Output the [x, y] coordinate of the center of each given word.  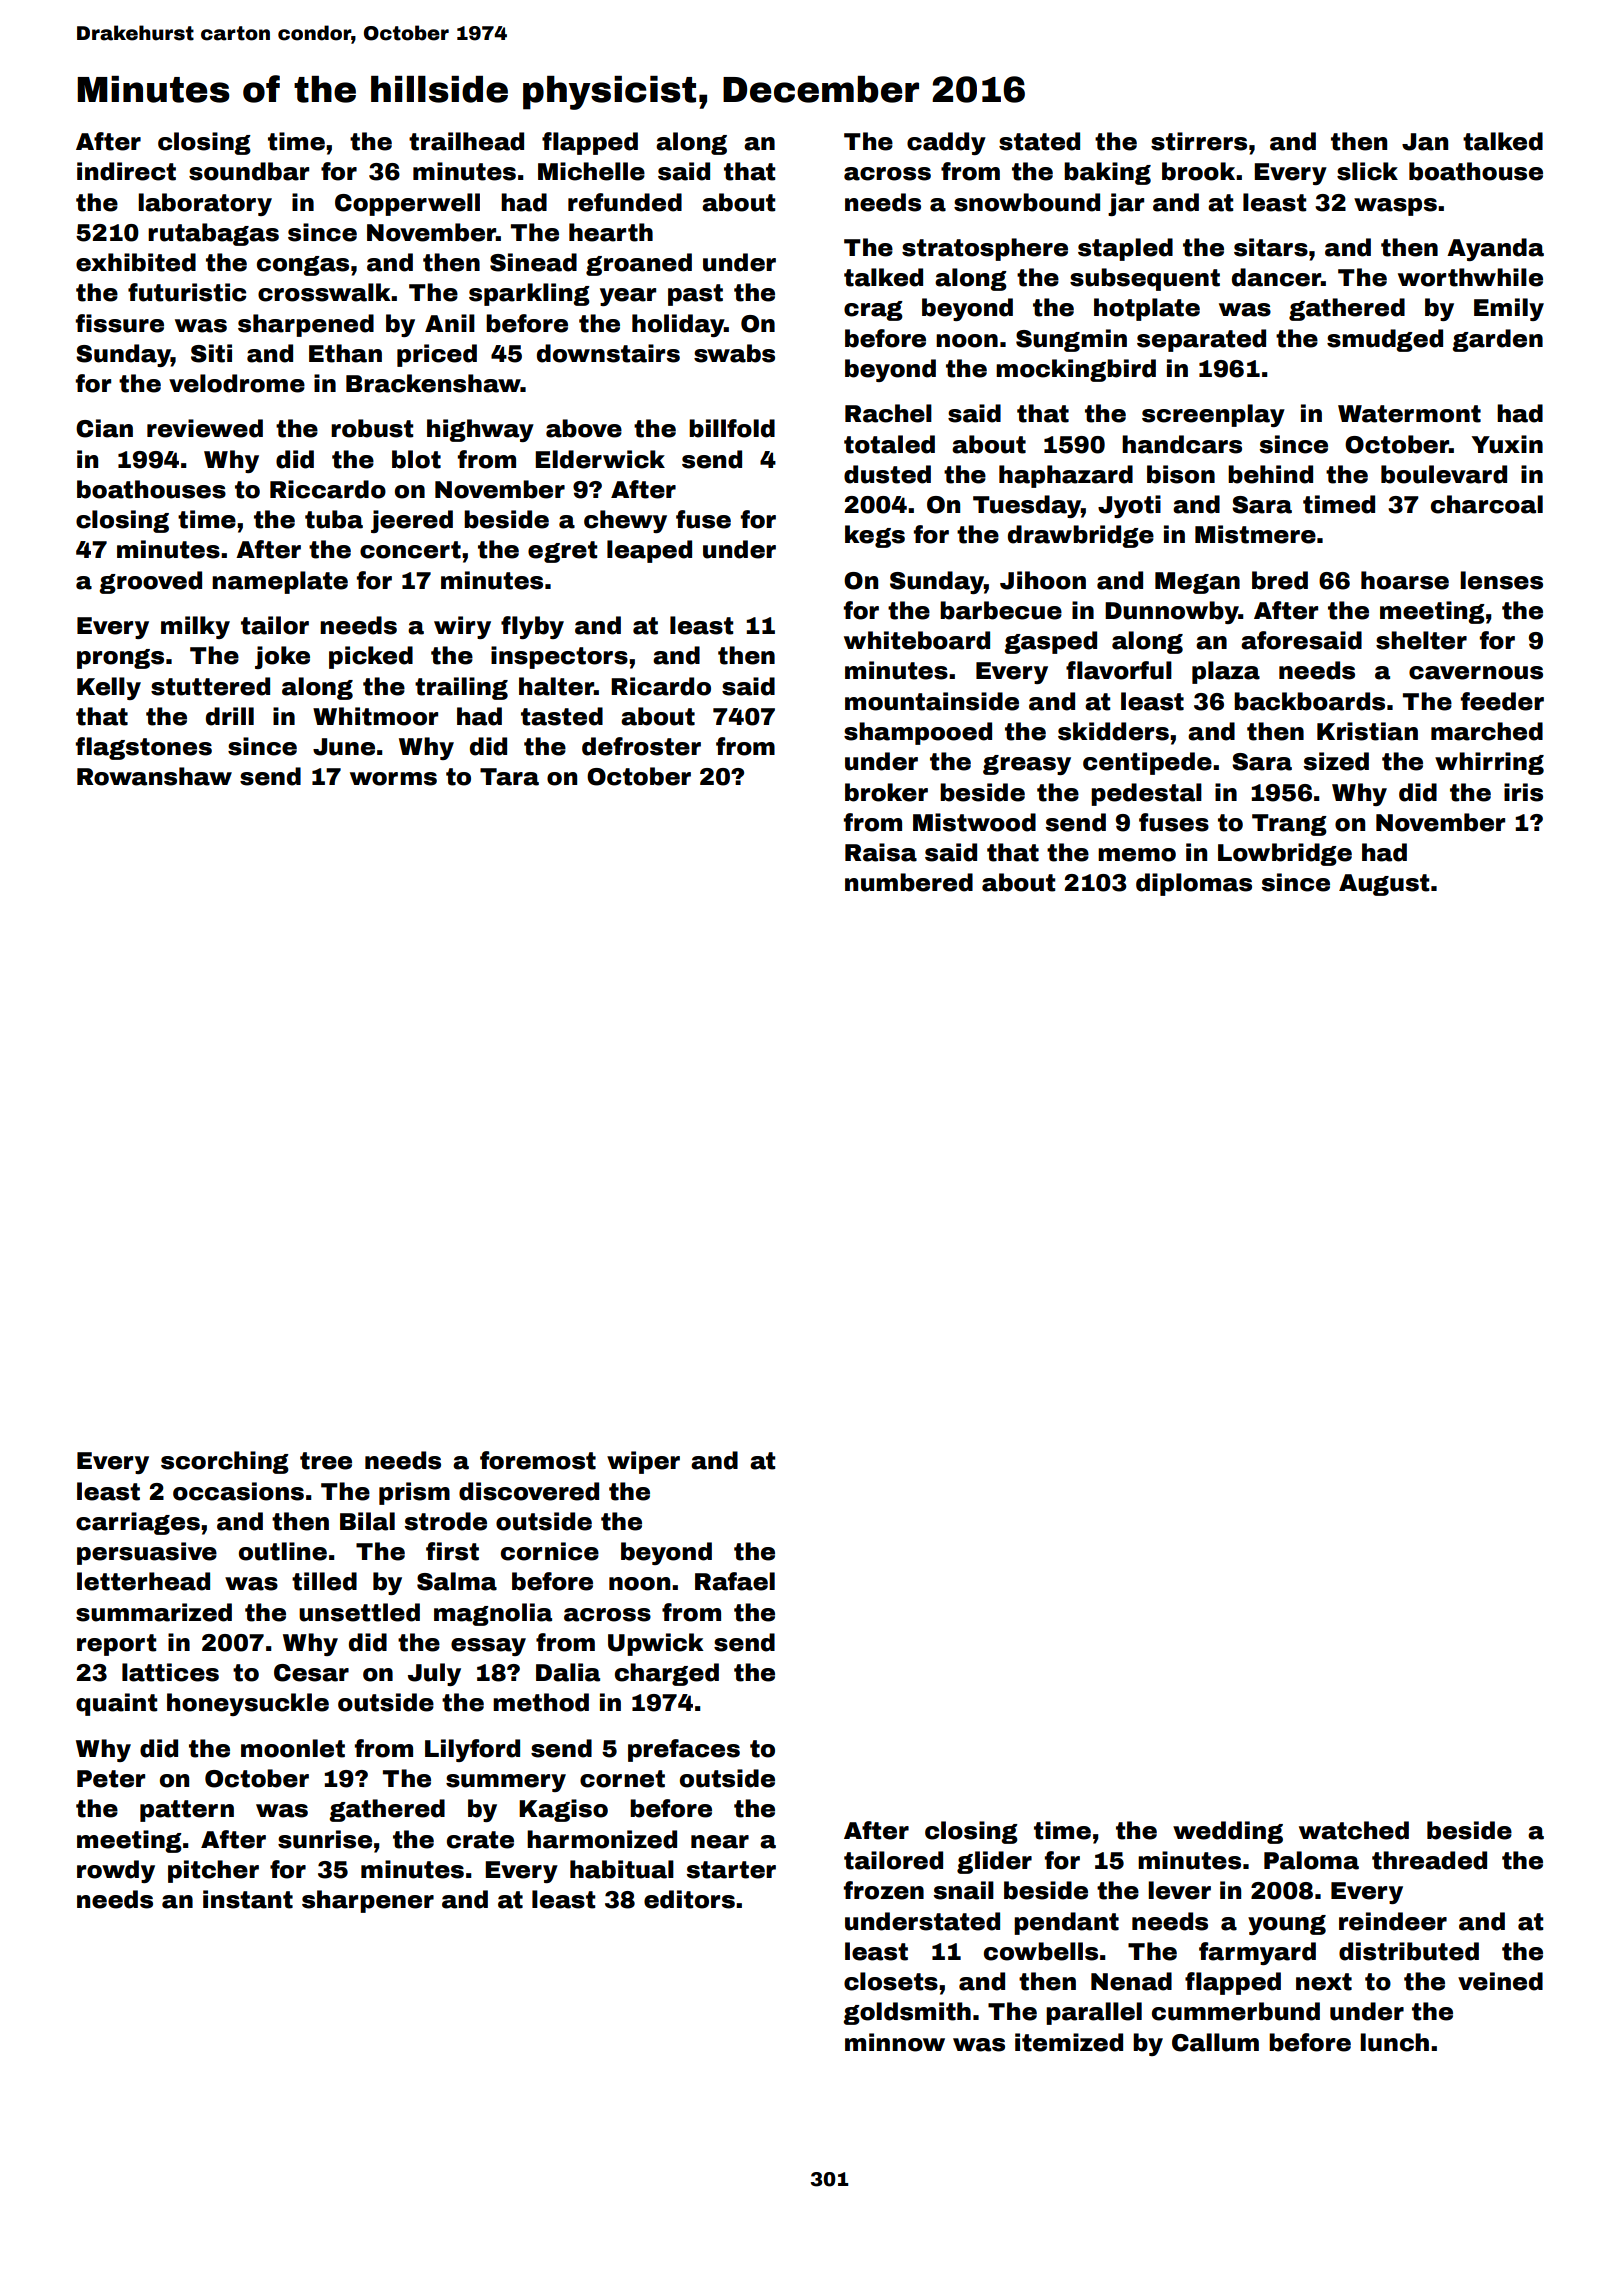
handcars [1182, 444]
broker [886, 792]
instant [248, 1899]
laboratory [205, 204]
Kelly [109, 688]
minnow [895, 2042]
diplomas [1194, 884]
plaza [1226, 672]
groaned [639, 264]
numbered [909, 882]
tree [326, 1461]
